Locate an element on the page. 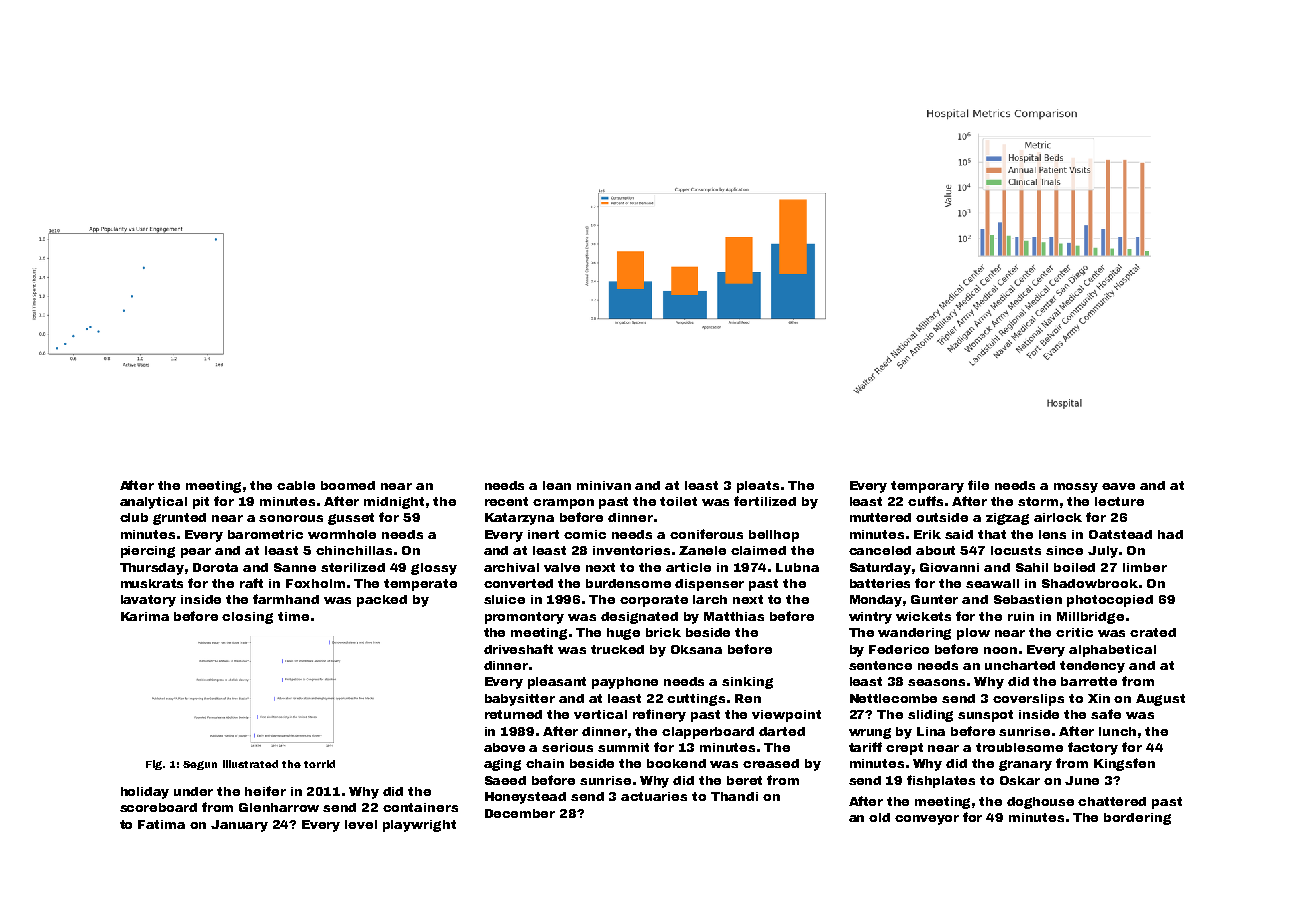  batteries is located at coordinates (880, 583).
